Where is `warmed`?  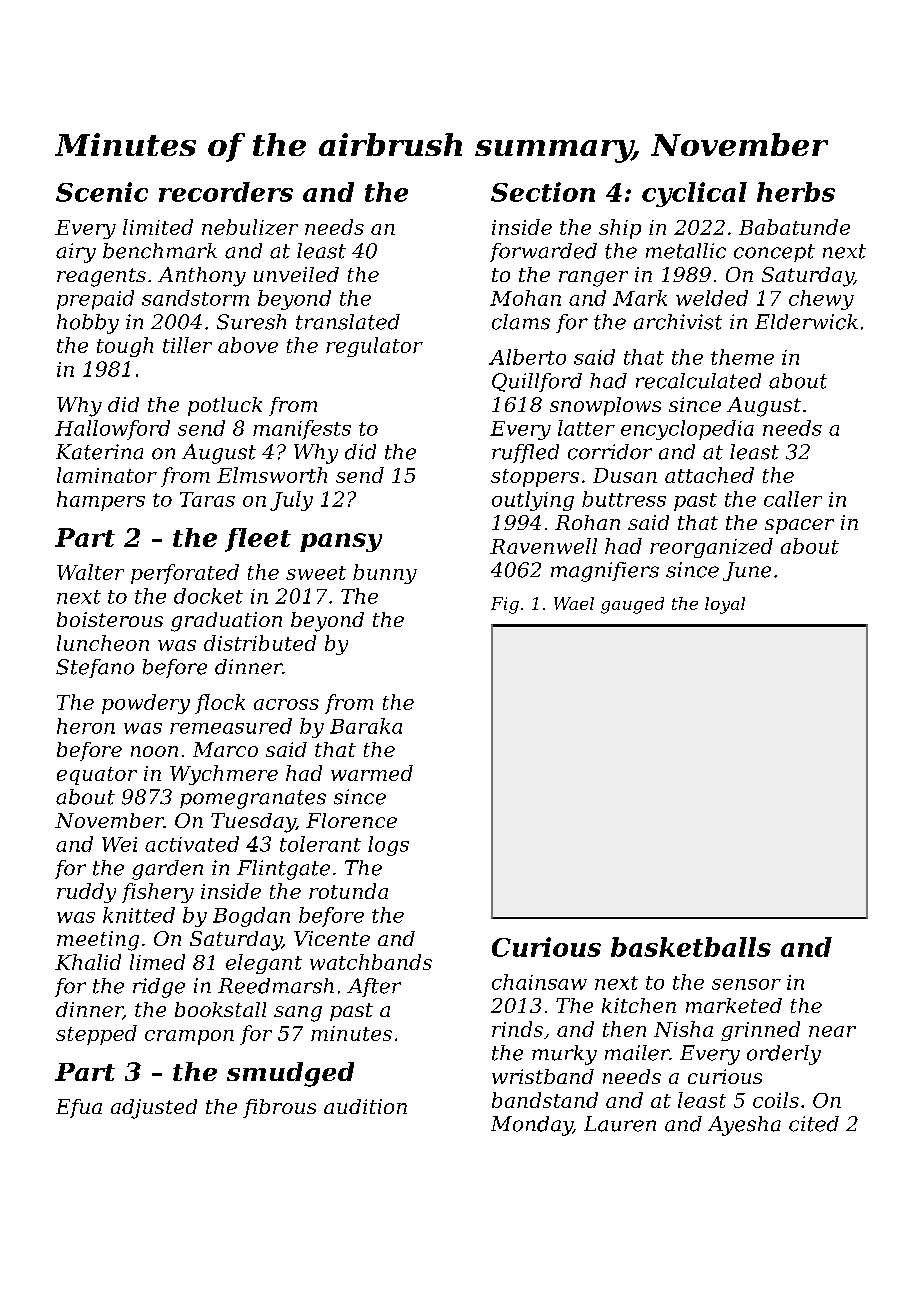 warmed is located at coordinates (372, 773).
